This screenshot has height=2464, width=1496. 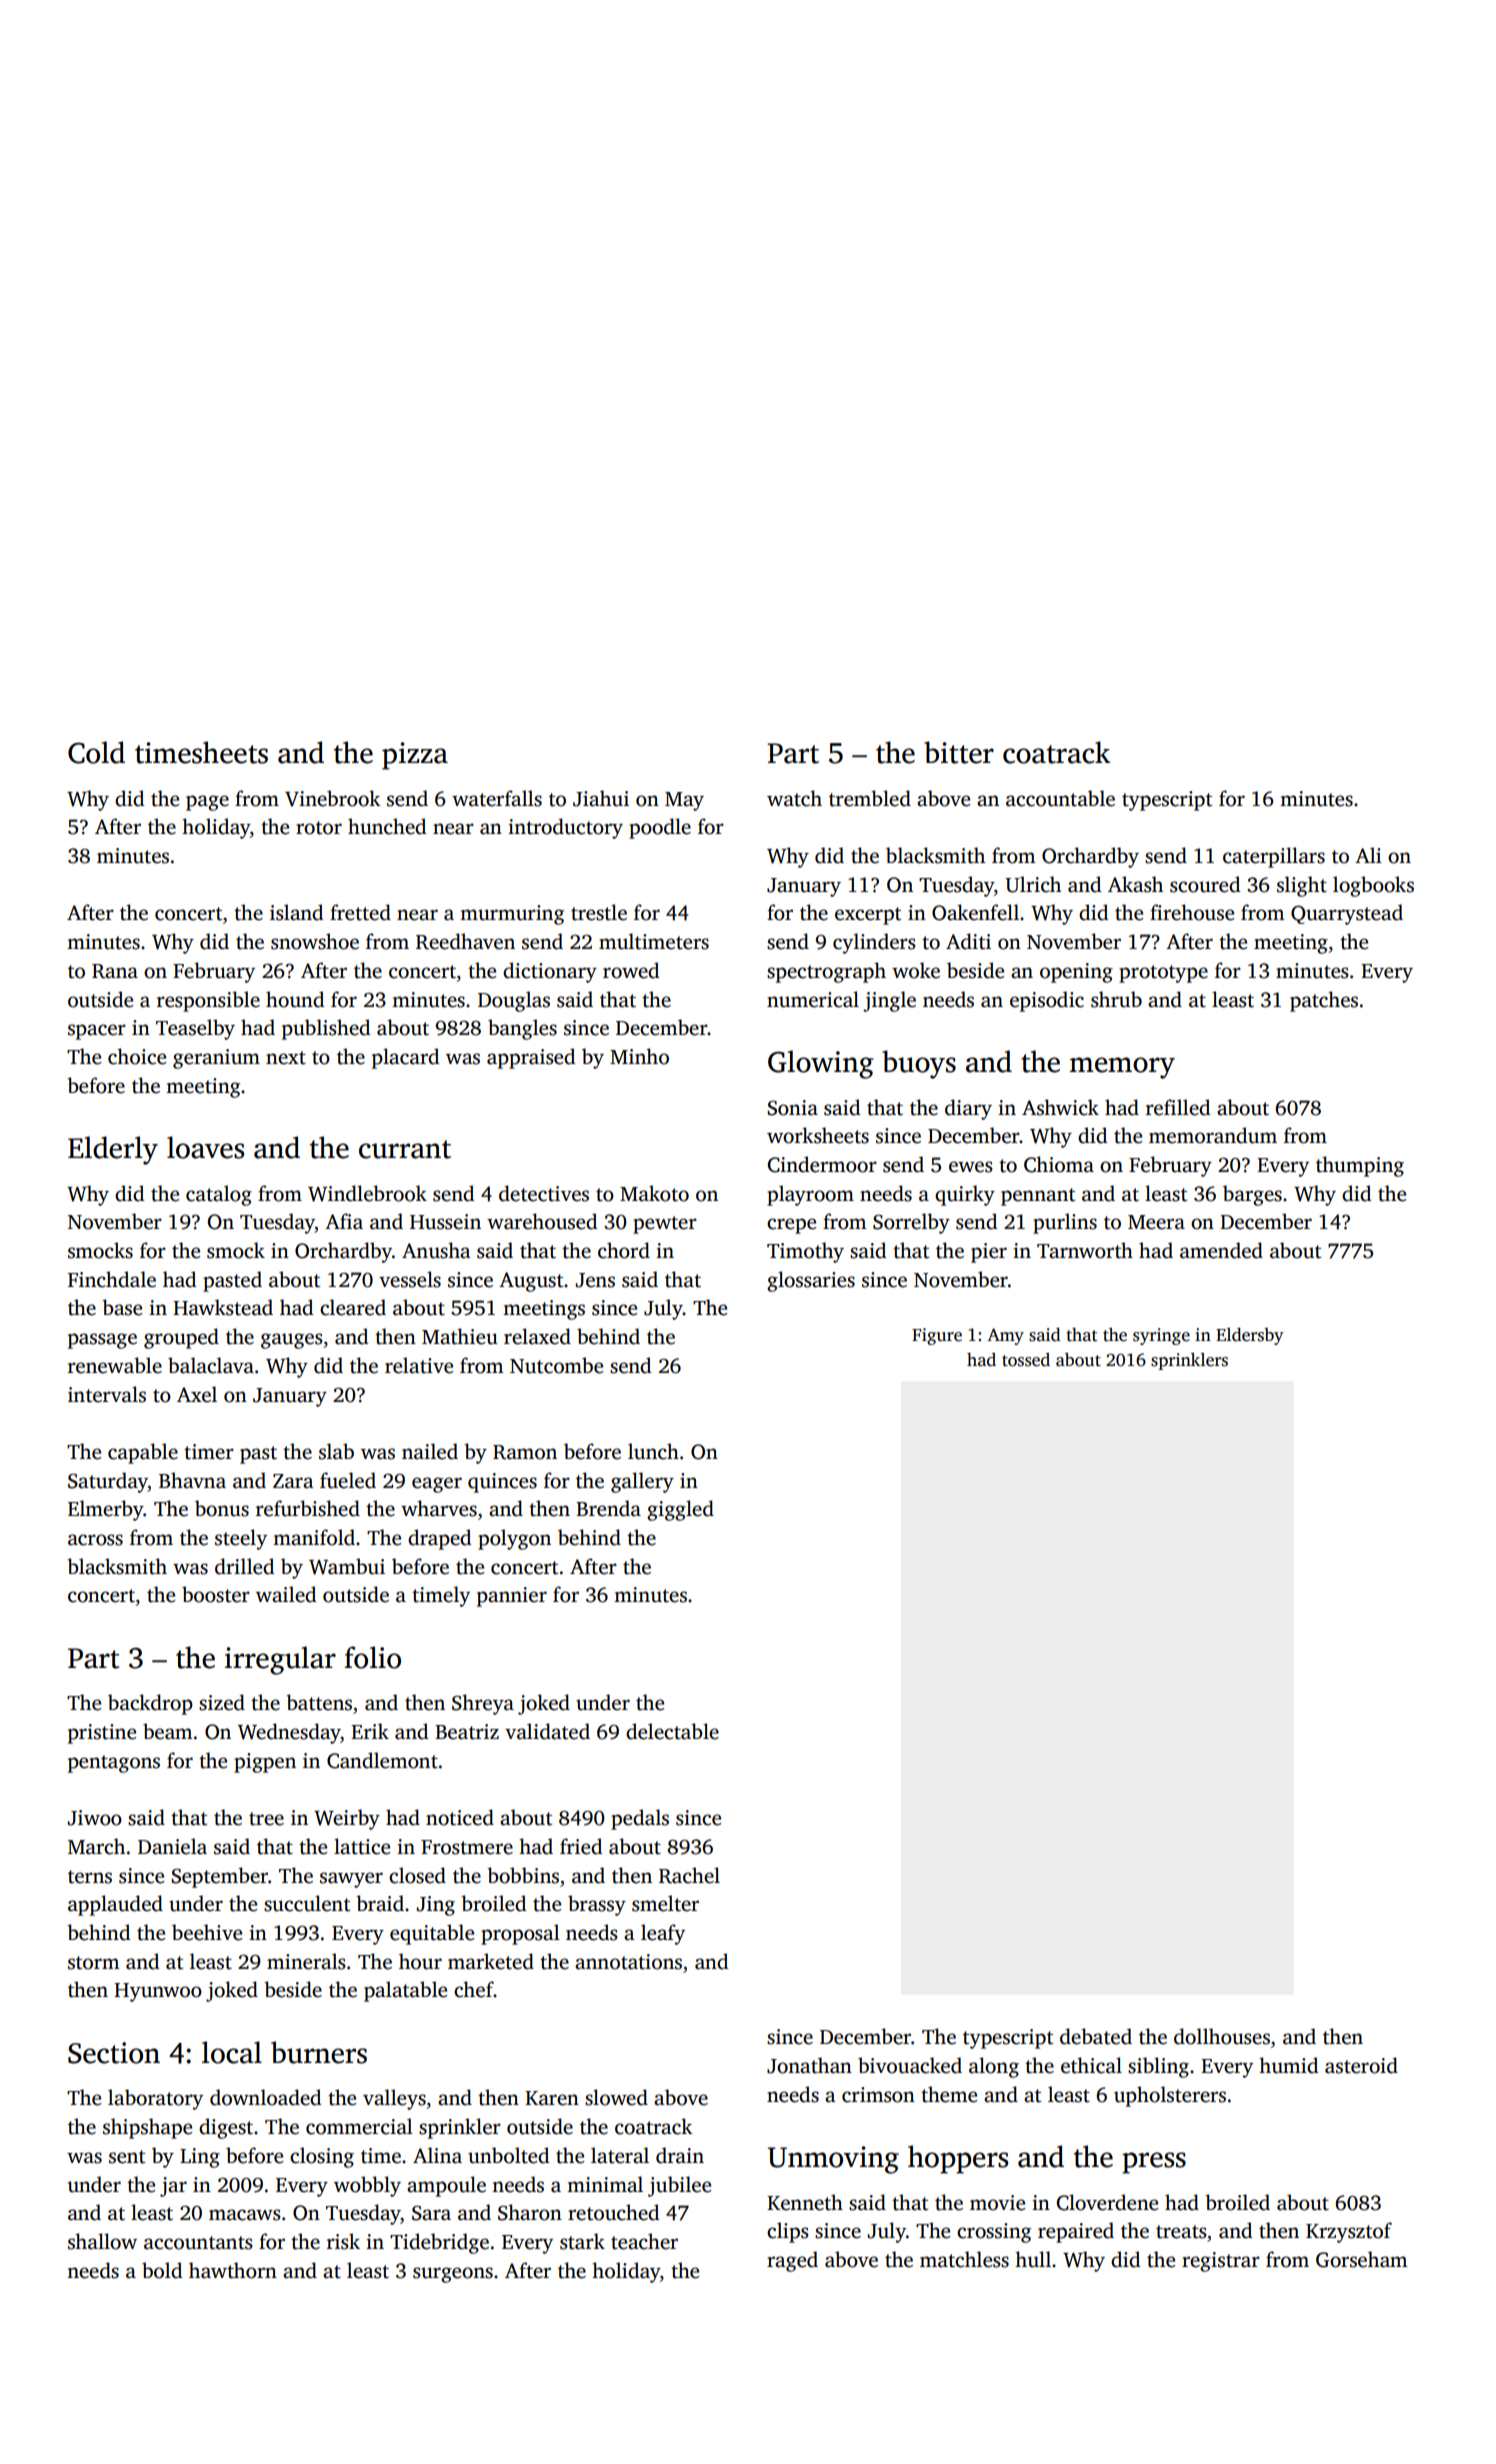 I want to click on sized, so click(x=222, y=1702).
